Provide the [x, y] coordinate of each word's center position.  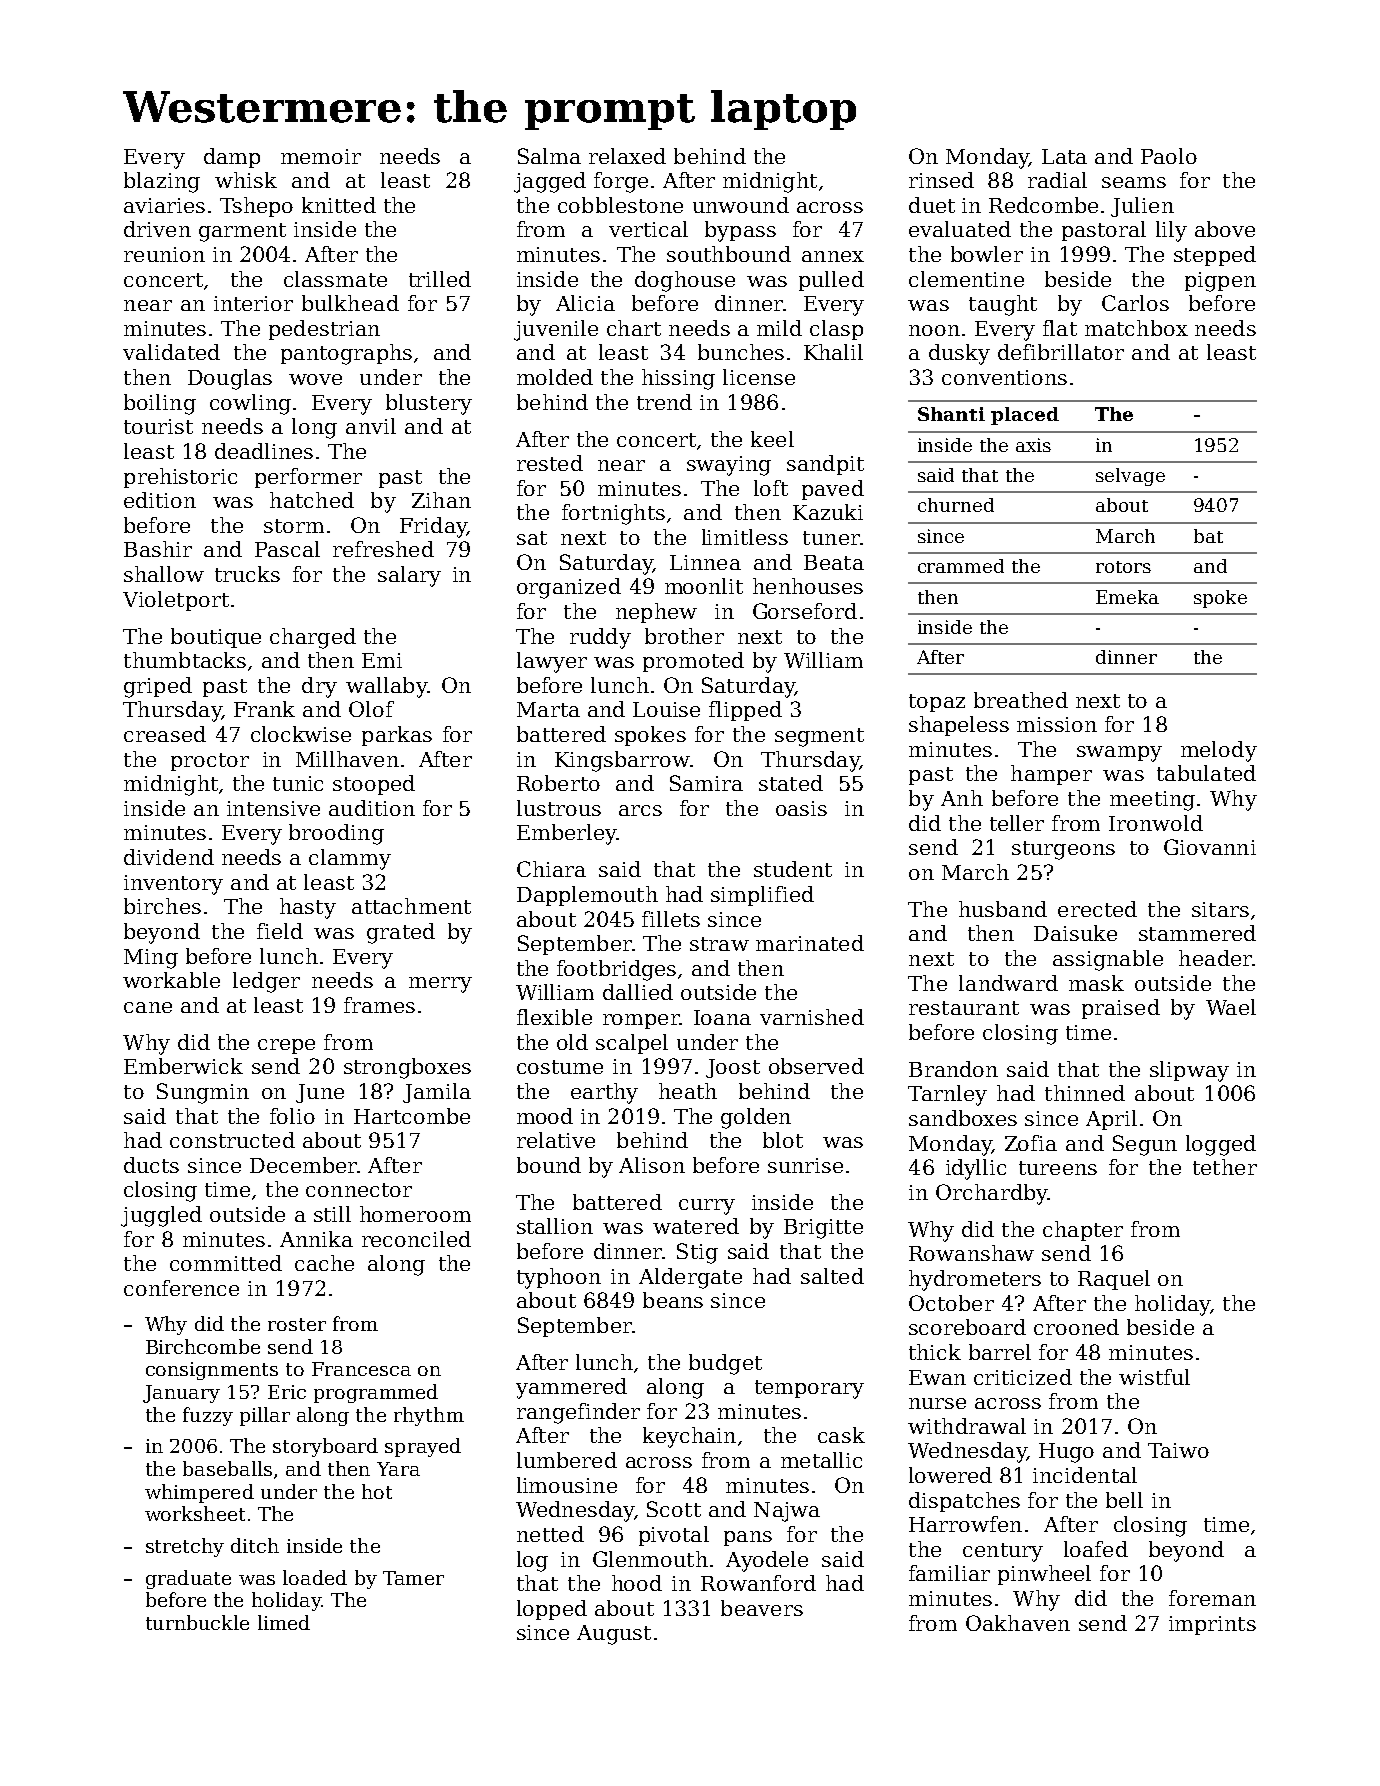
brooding [336, 834]
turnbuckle [197, 1622]
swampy [1119, 754]
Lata [1064, 156]
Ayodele [767, 1561]
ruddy [600, 638]
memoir [321, 156]
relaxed [627, 156]
